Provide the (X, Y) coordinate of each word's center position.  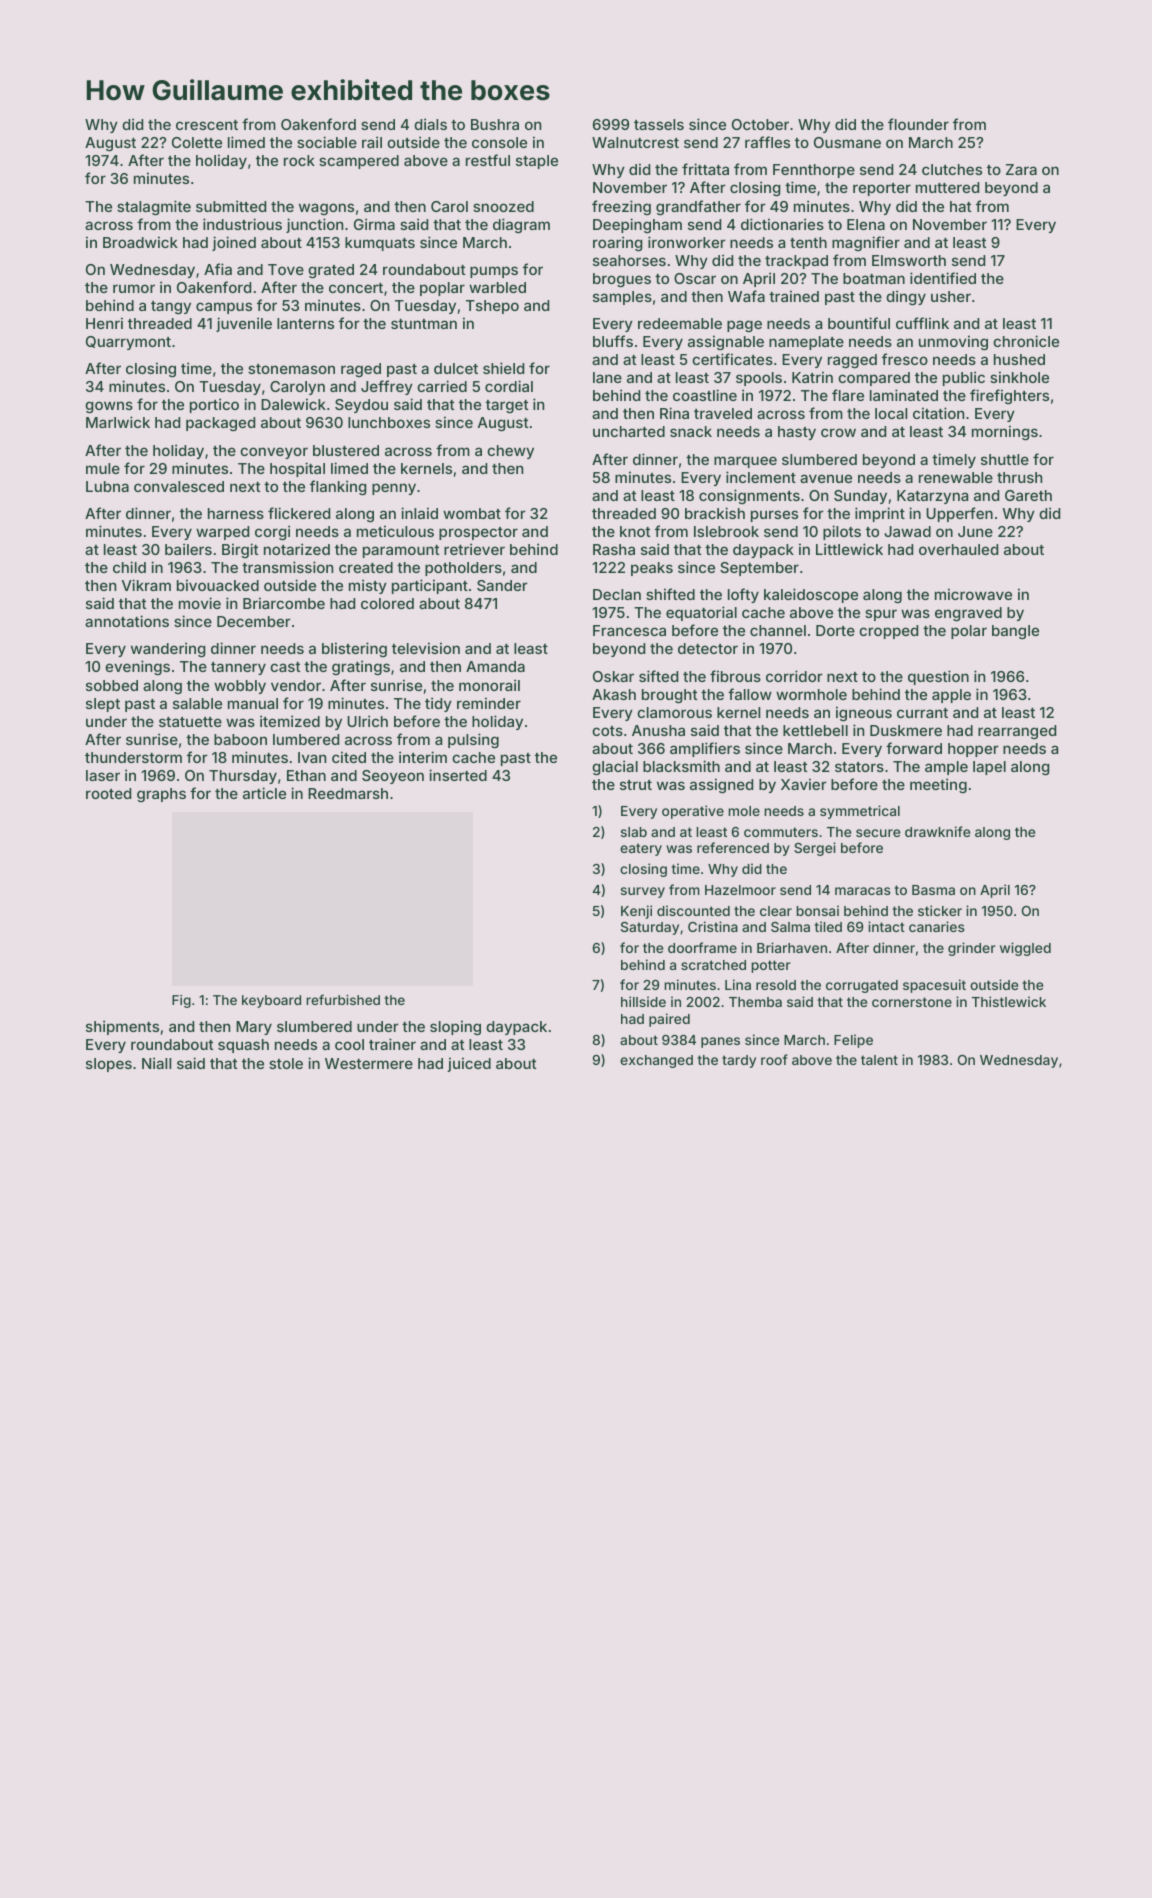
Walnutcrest (635, 142)
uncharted (629, 431)
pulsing (473, 740)
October (760, 124)
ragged (852, 361)
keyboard (271, 1001)
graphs (161, 795)
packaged (220, 424)
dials (430, 124)
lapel (989, 768)
